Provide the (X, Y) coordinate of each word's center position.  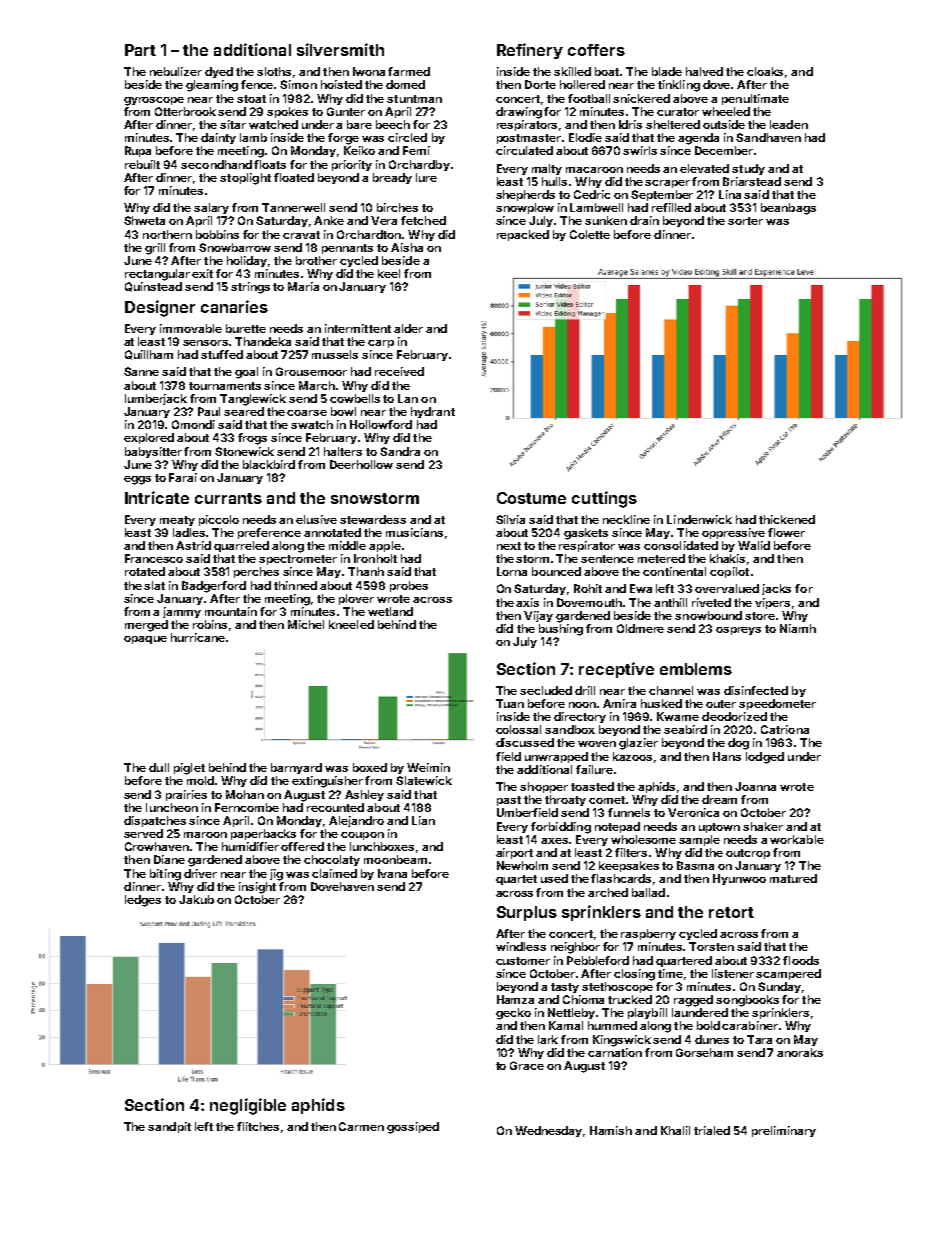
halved (704, 71)
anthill (670, 602)
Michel (306, 624)
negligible (248, 1106)
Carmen (361, 1126)
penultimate (755, 99)
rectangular (157, 275)
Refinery (530, 51)
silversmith (340, 49)
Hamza (515, 999)
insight (257, 888)
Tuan (510, 703)
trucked (630, 999)
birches (397, 207)
